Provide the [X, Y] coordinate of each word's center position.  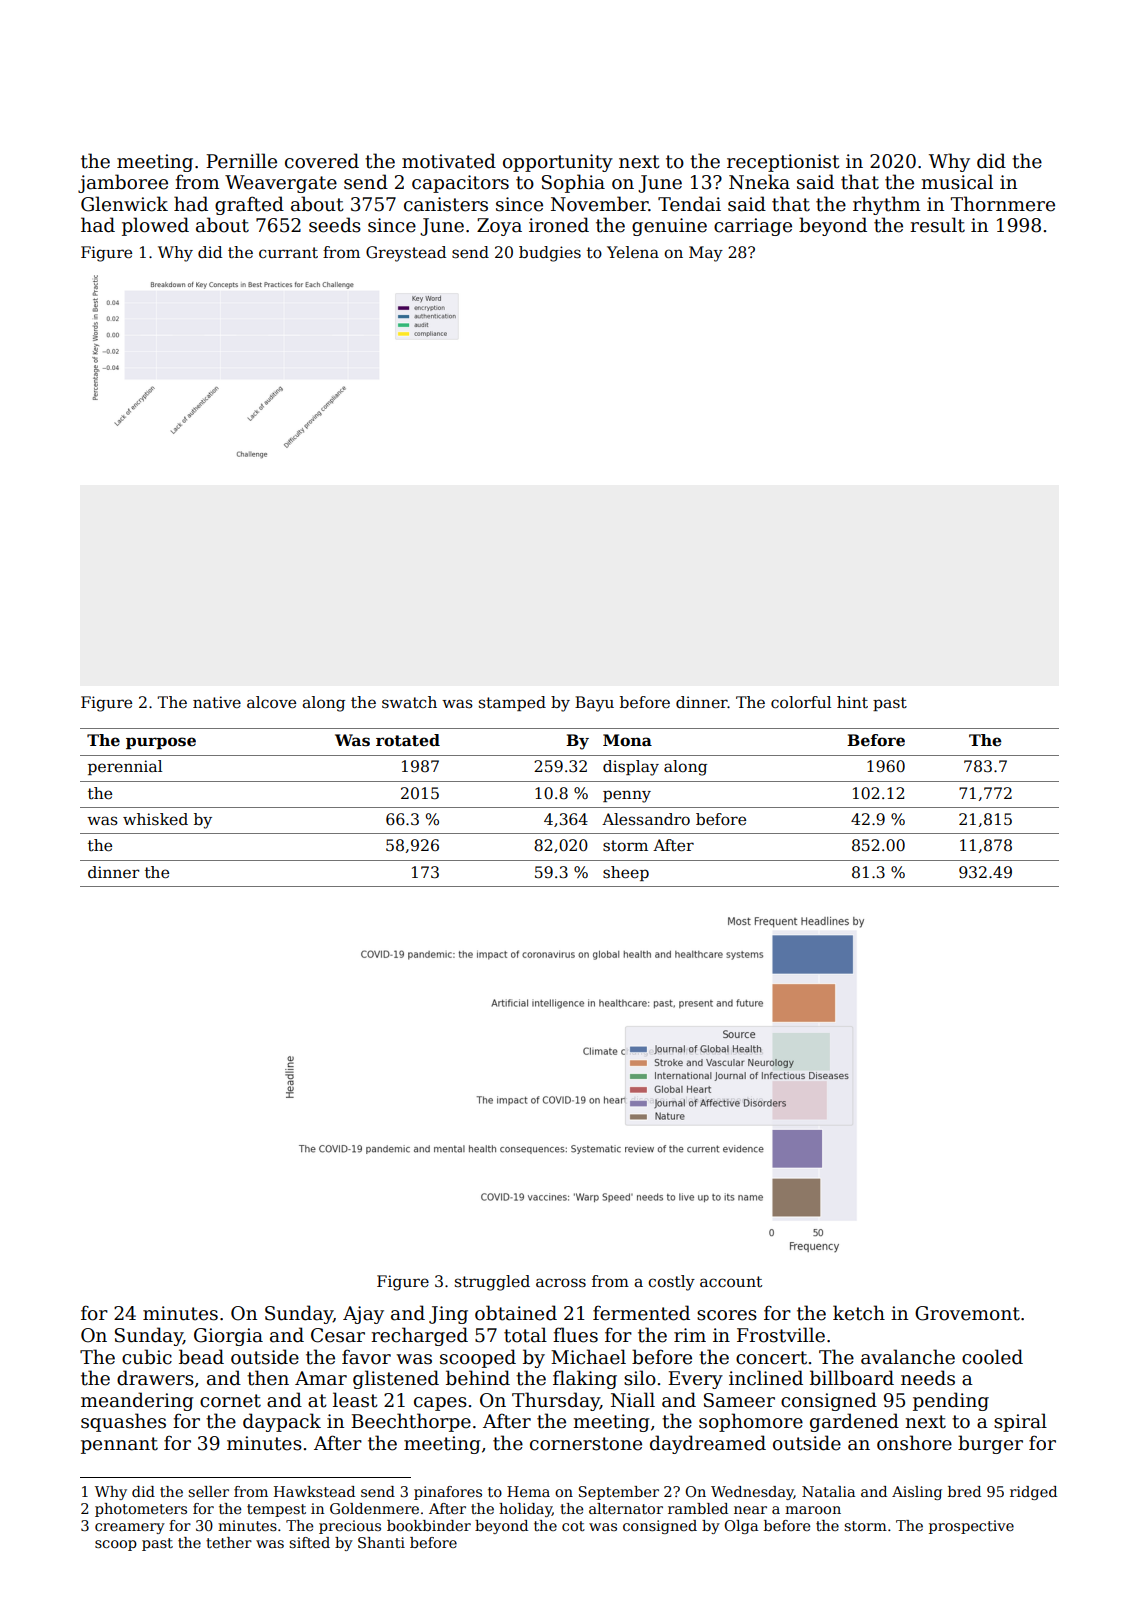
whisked [155, 819]
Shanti [381, 1542]
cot [573, 1526]
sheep [626, 873]
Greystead [406, 254]
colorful [801, 702]
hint [852, 702]
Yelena [633, 252]
